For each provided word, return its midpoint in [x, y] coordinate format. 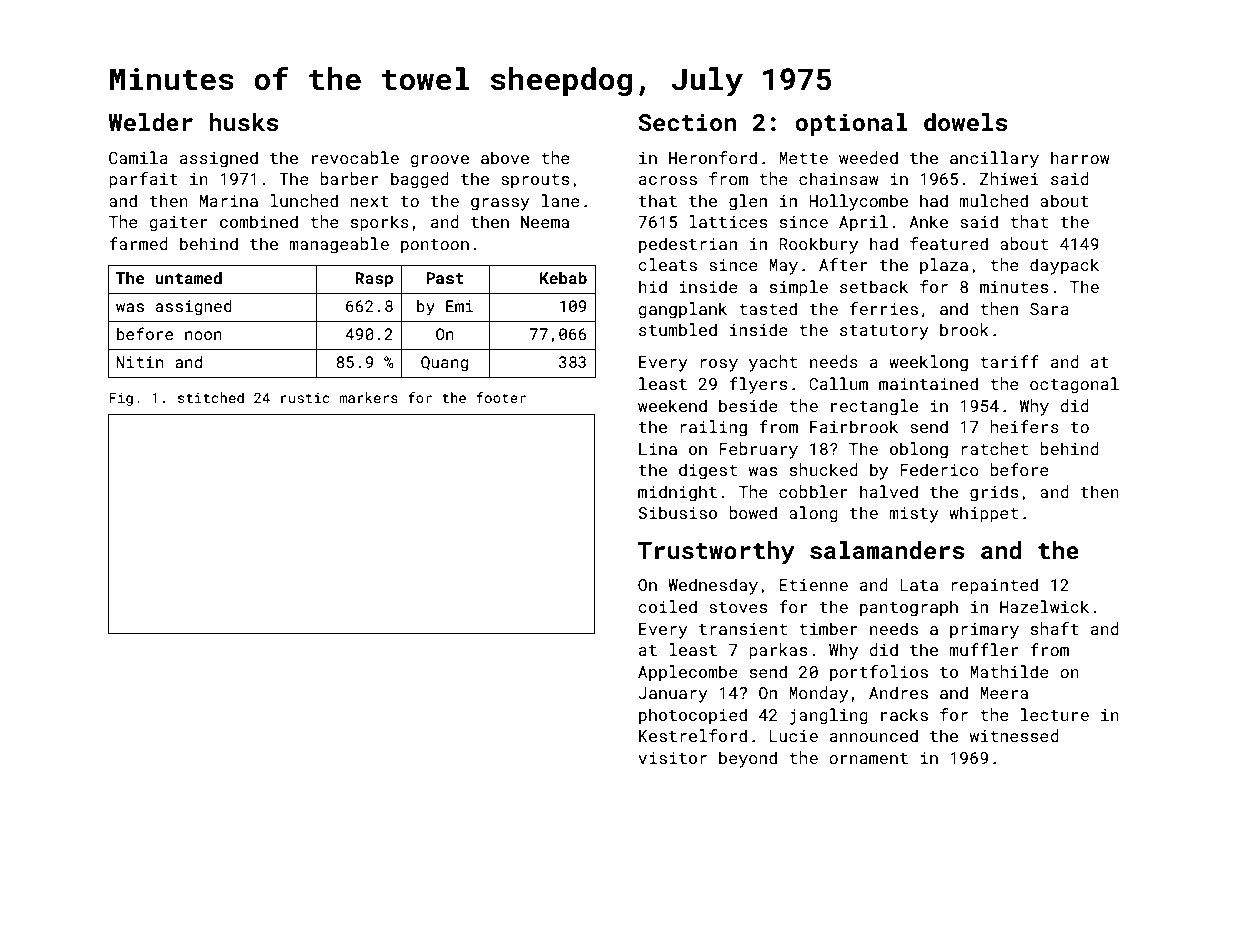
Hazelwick [1044, 606]
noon [203, 335]
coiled [667, 606]
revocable [355, 157]
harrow [1080, 157]
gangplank [682, 310]
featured [949, 243]
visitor [672, 758]
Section [687, 122]
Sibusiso [677, 512]
